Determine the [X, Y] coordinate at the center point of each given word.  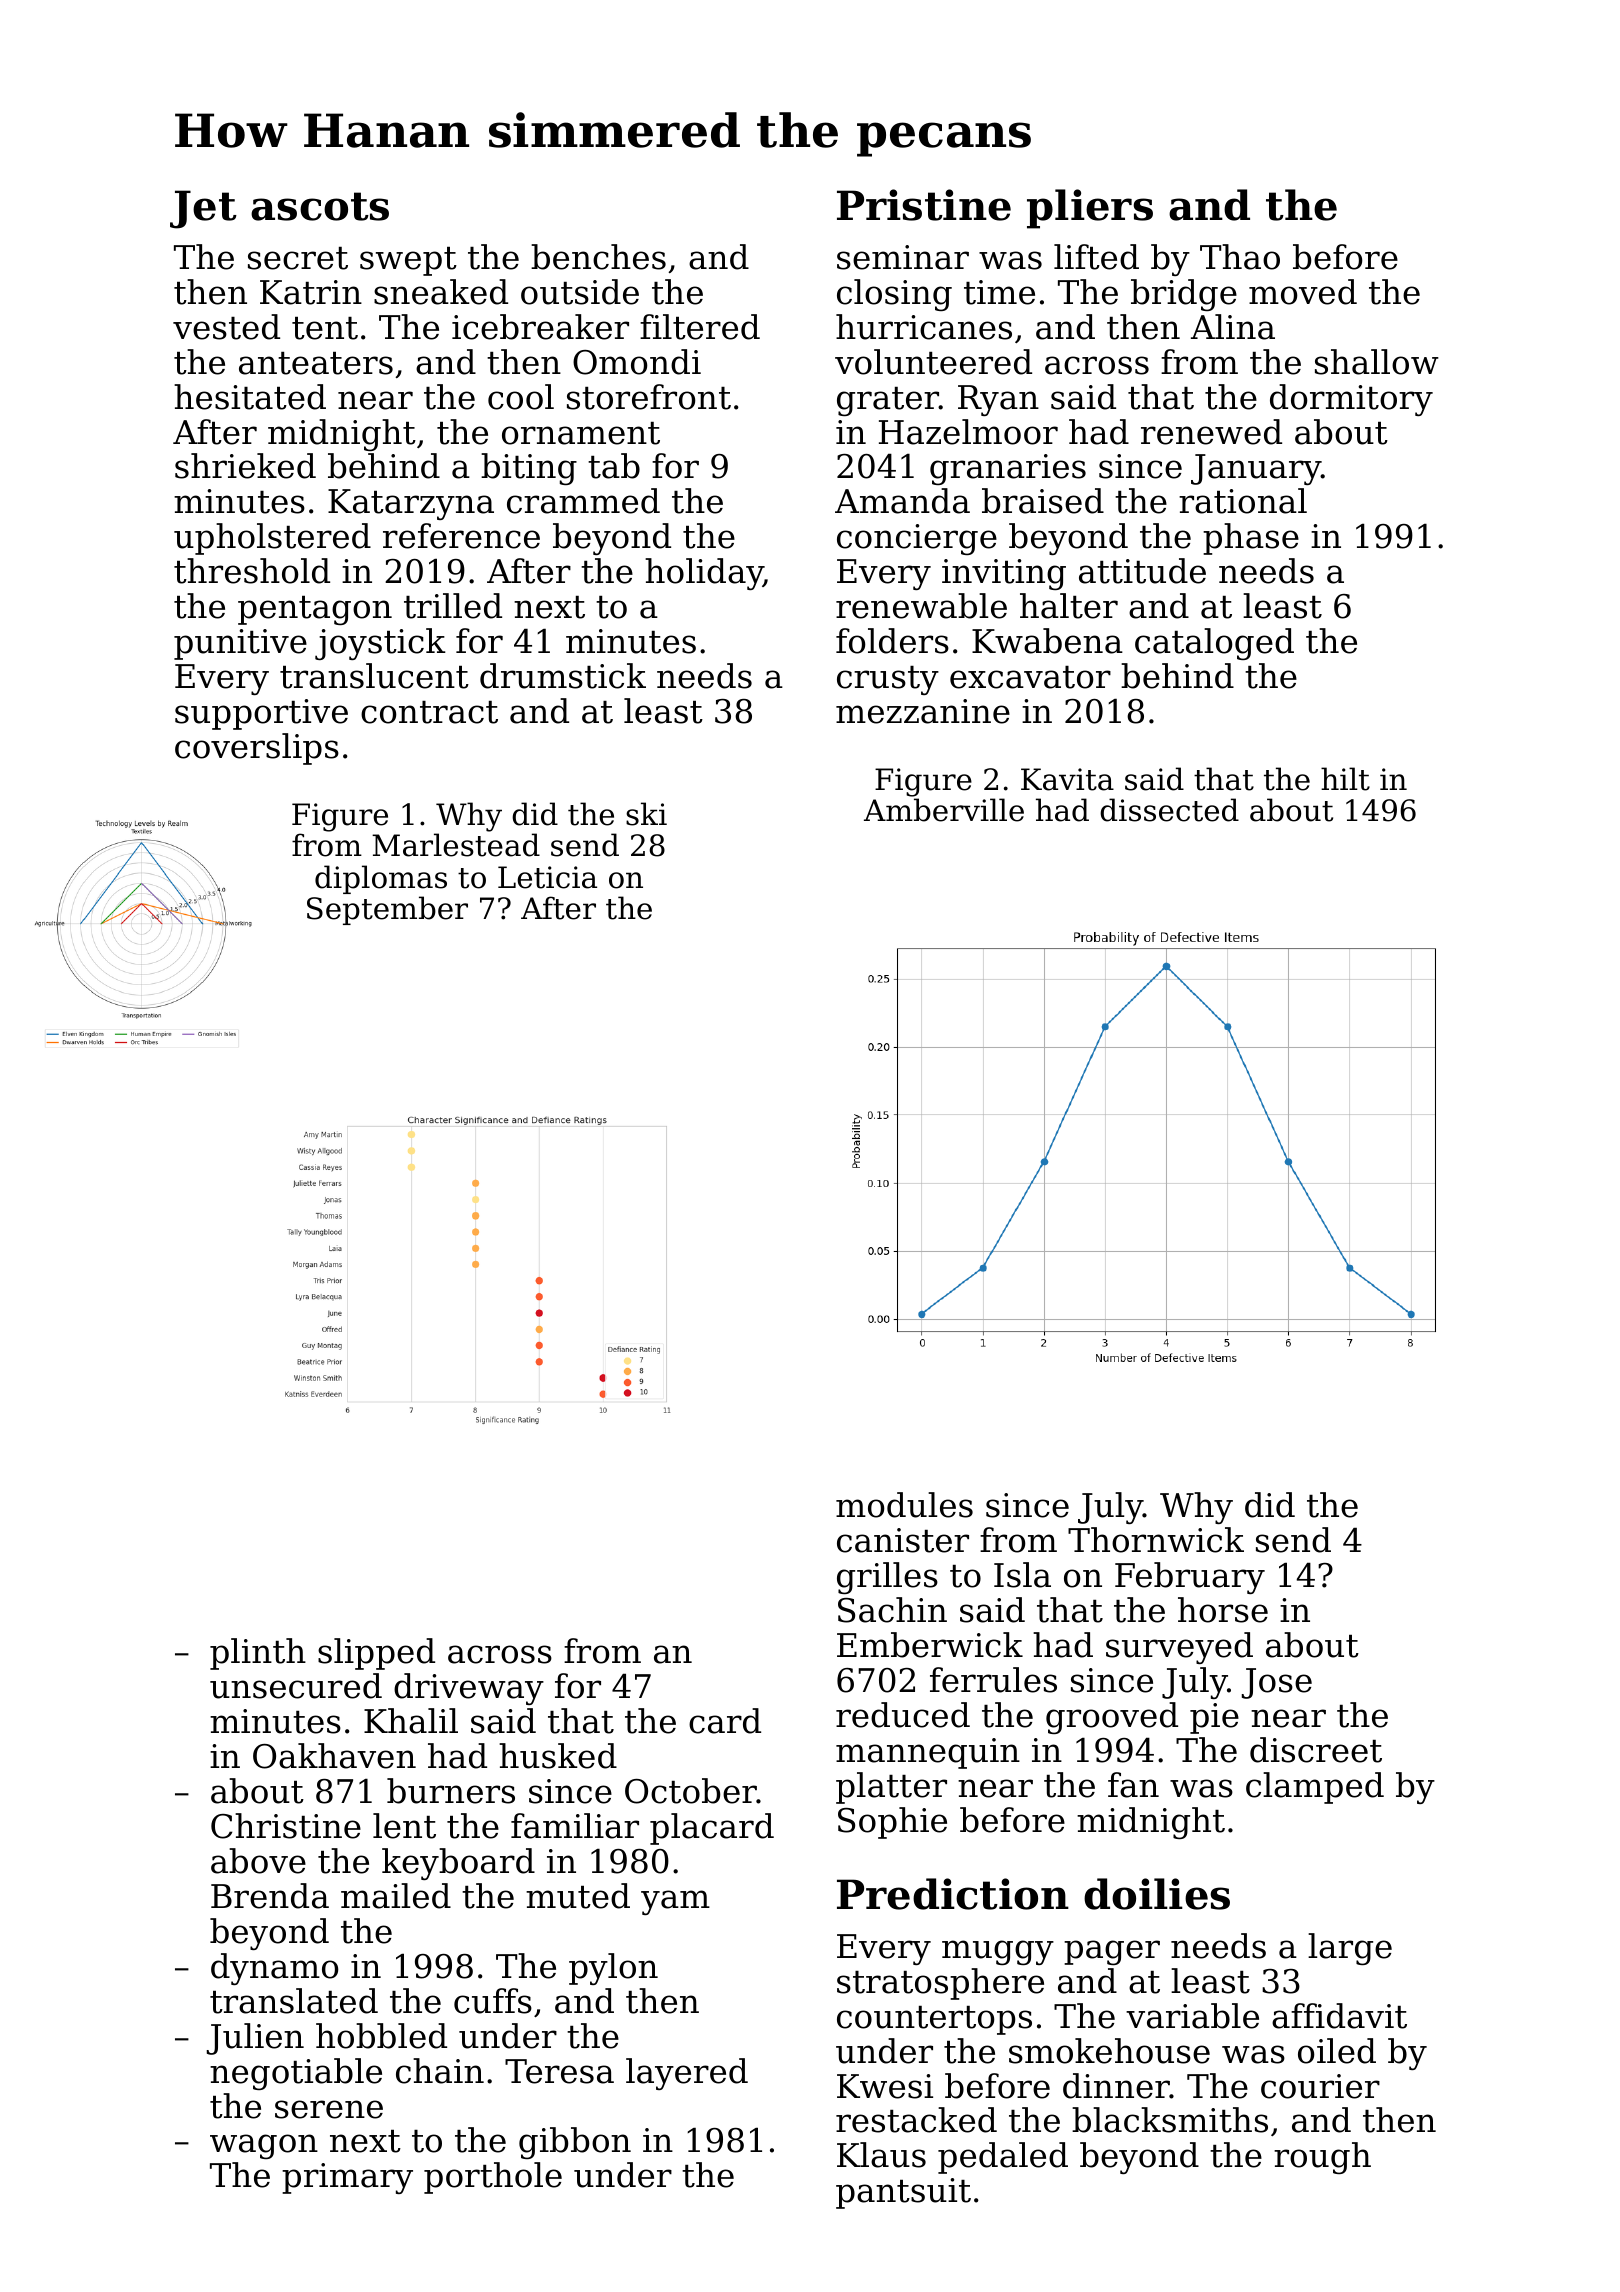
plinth [258, 1654]
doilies [1157, 1894]
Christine [286, 1826]
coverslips [257, 749]
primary [347, 2178]
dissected [1169, 810]
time [999, 292]
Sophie [892, 1823]
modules [904, 1505]
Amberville [944, 810]
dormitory [1351, 400]
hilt [1345, 779]
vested [226, 327]
